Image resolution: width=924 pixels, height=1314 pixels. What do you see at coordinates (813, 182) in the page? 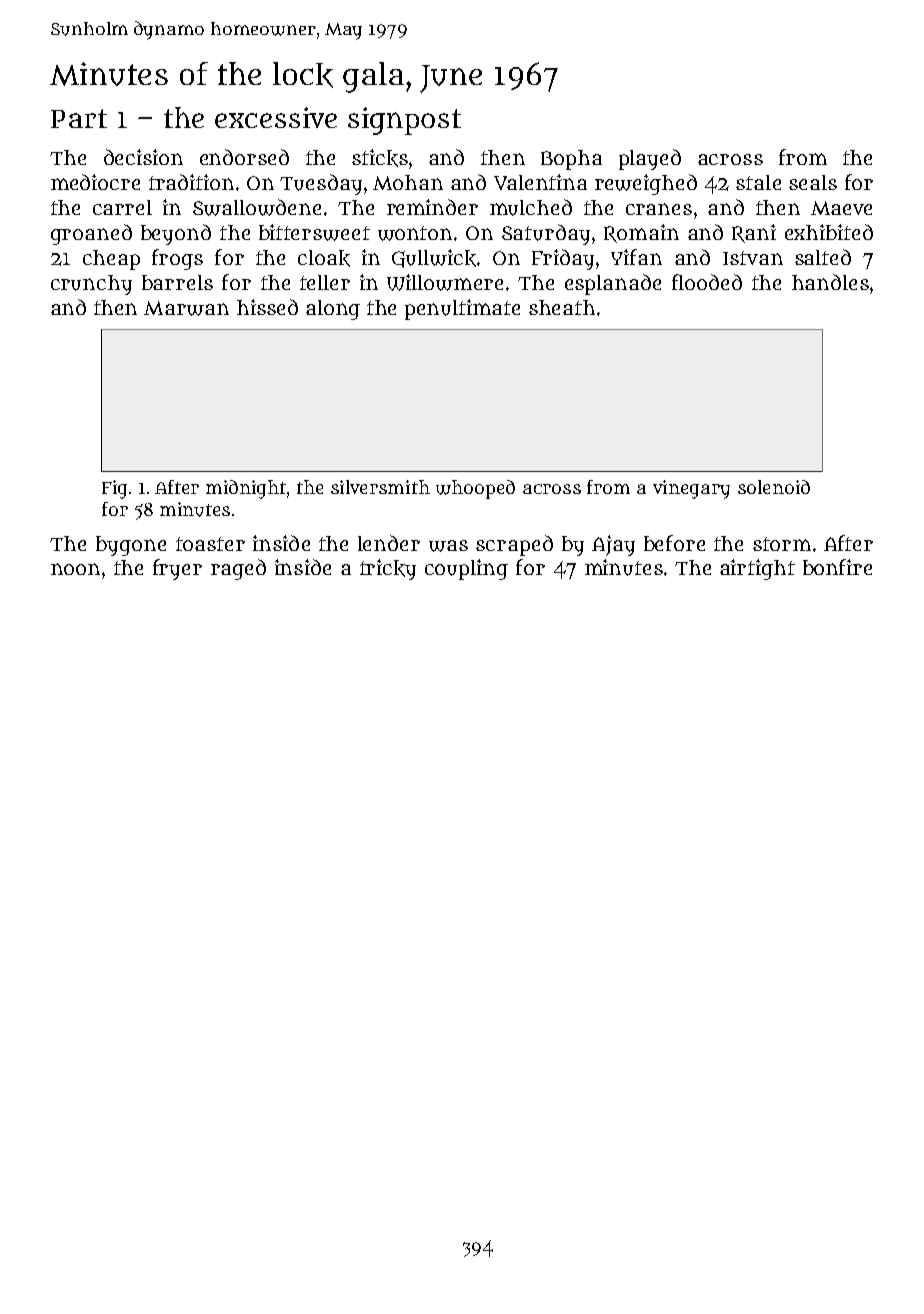
I see `seals` at bounding box center [813, 182].
